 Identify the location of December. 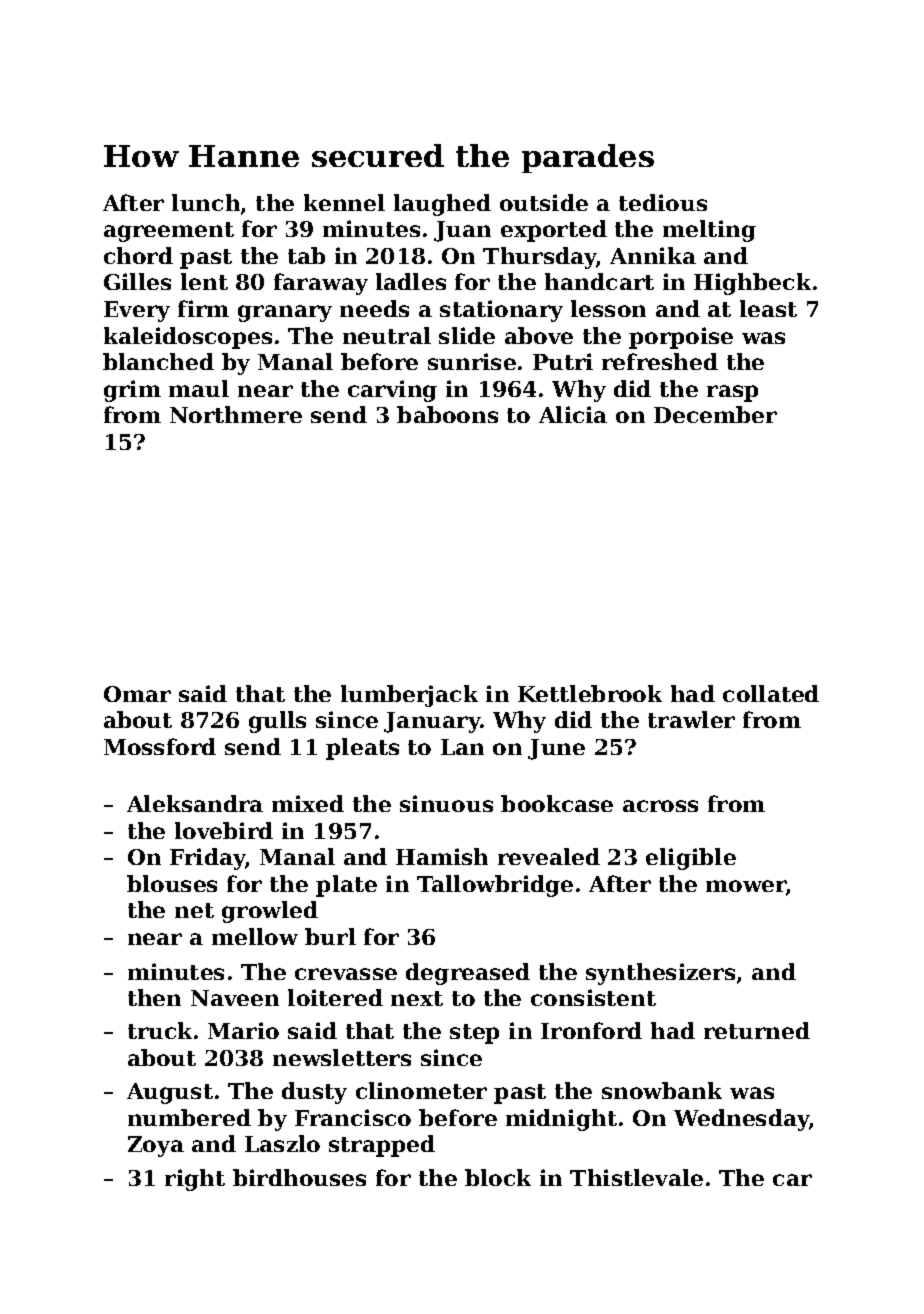
(715, 414).
